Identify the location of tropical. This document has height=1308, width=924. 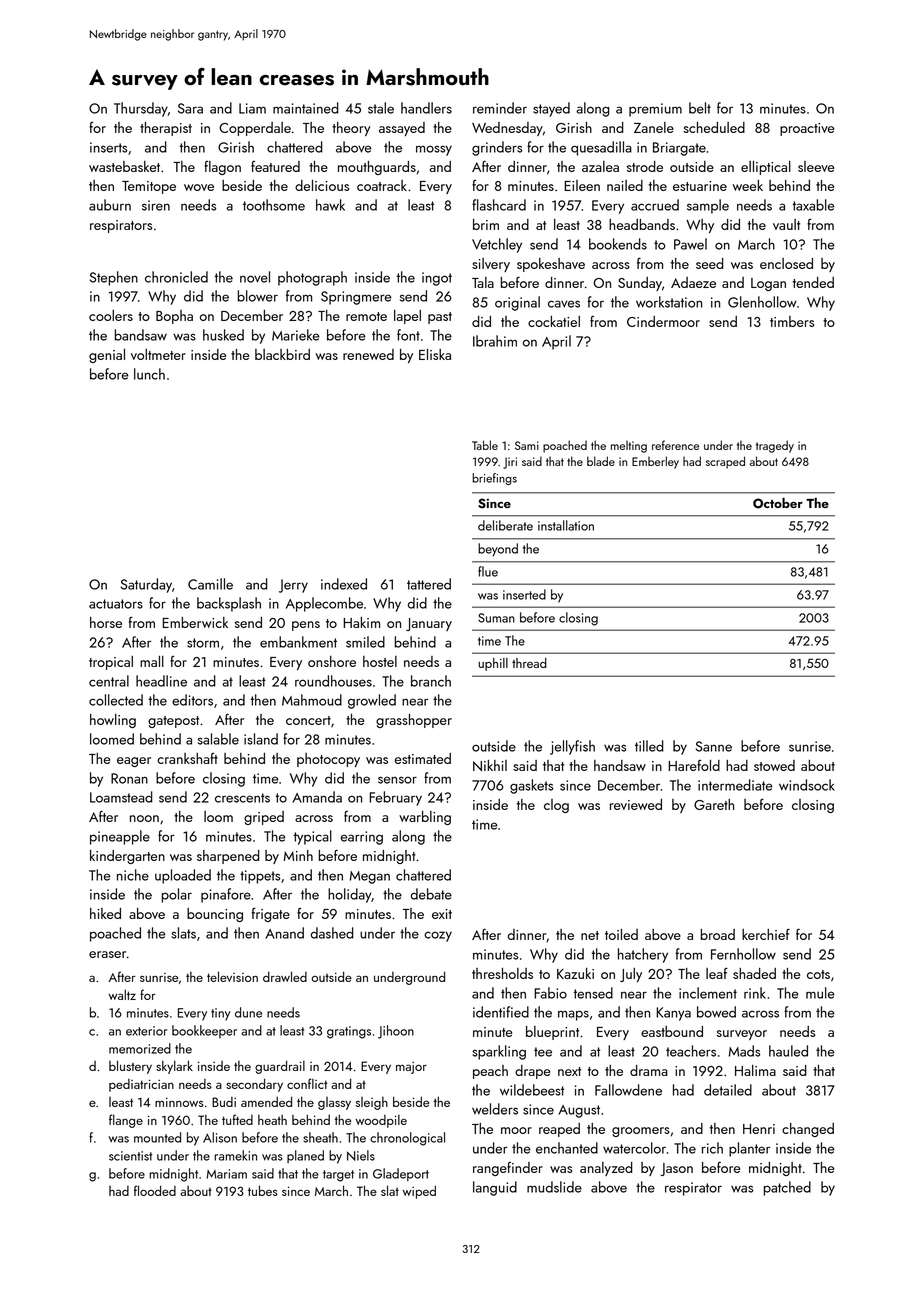
(111, 663).
